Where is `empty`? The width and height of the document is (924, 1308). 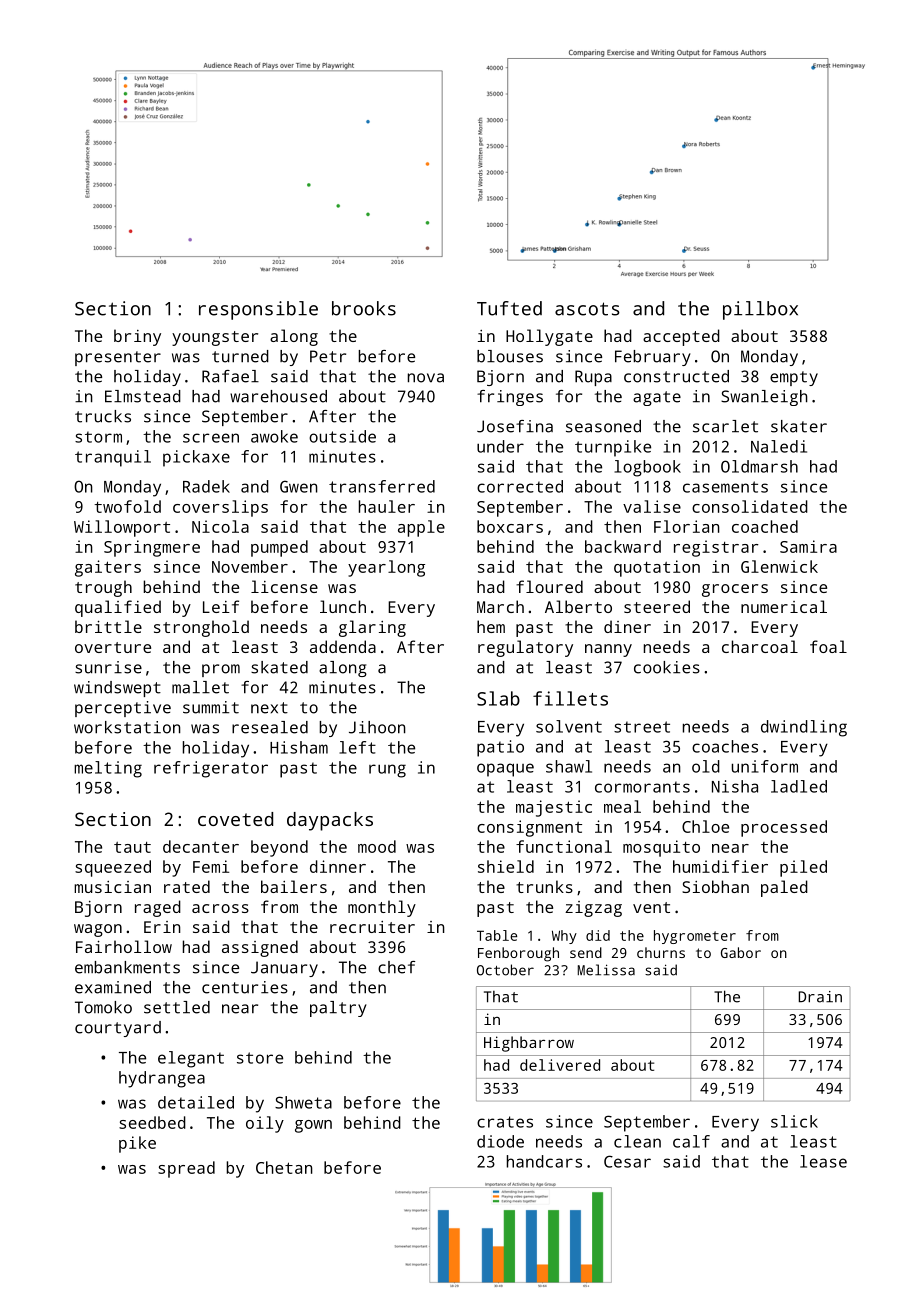 empty is located at coordinates (794, 378).
